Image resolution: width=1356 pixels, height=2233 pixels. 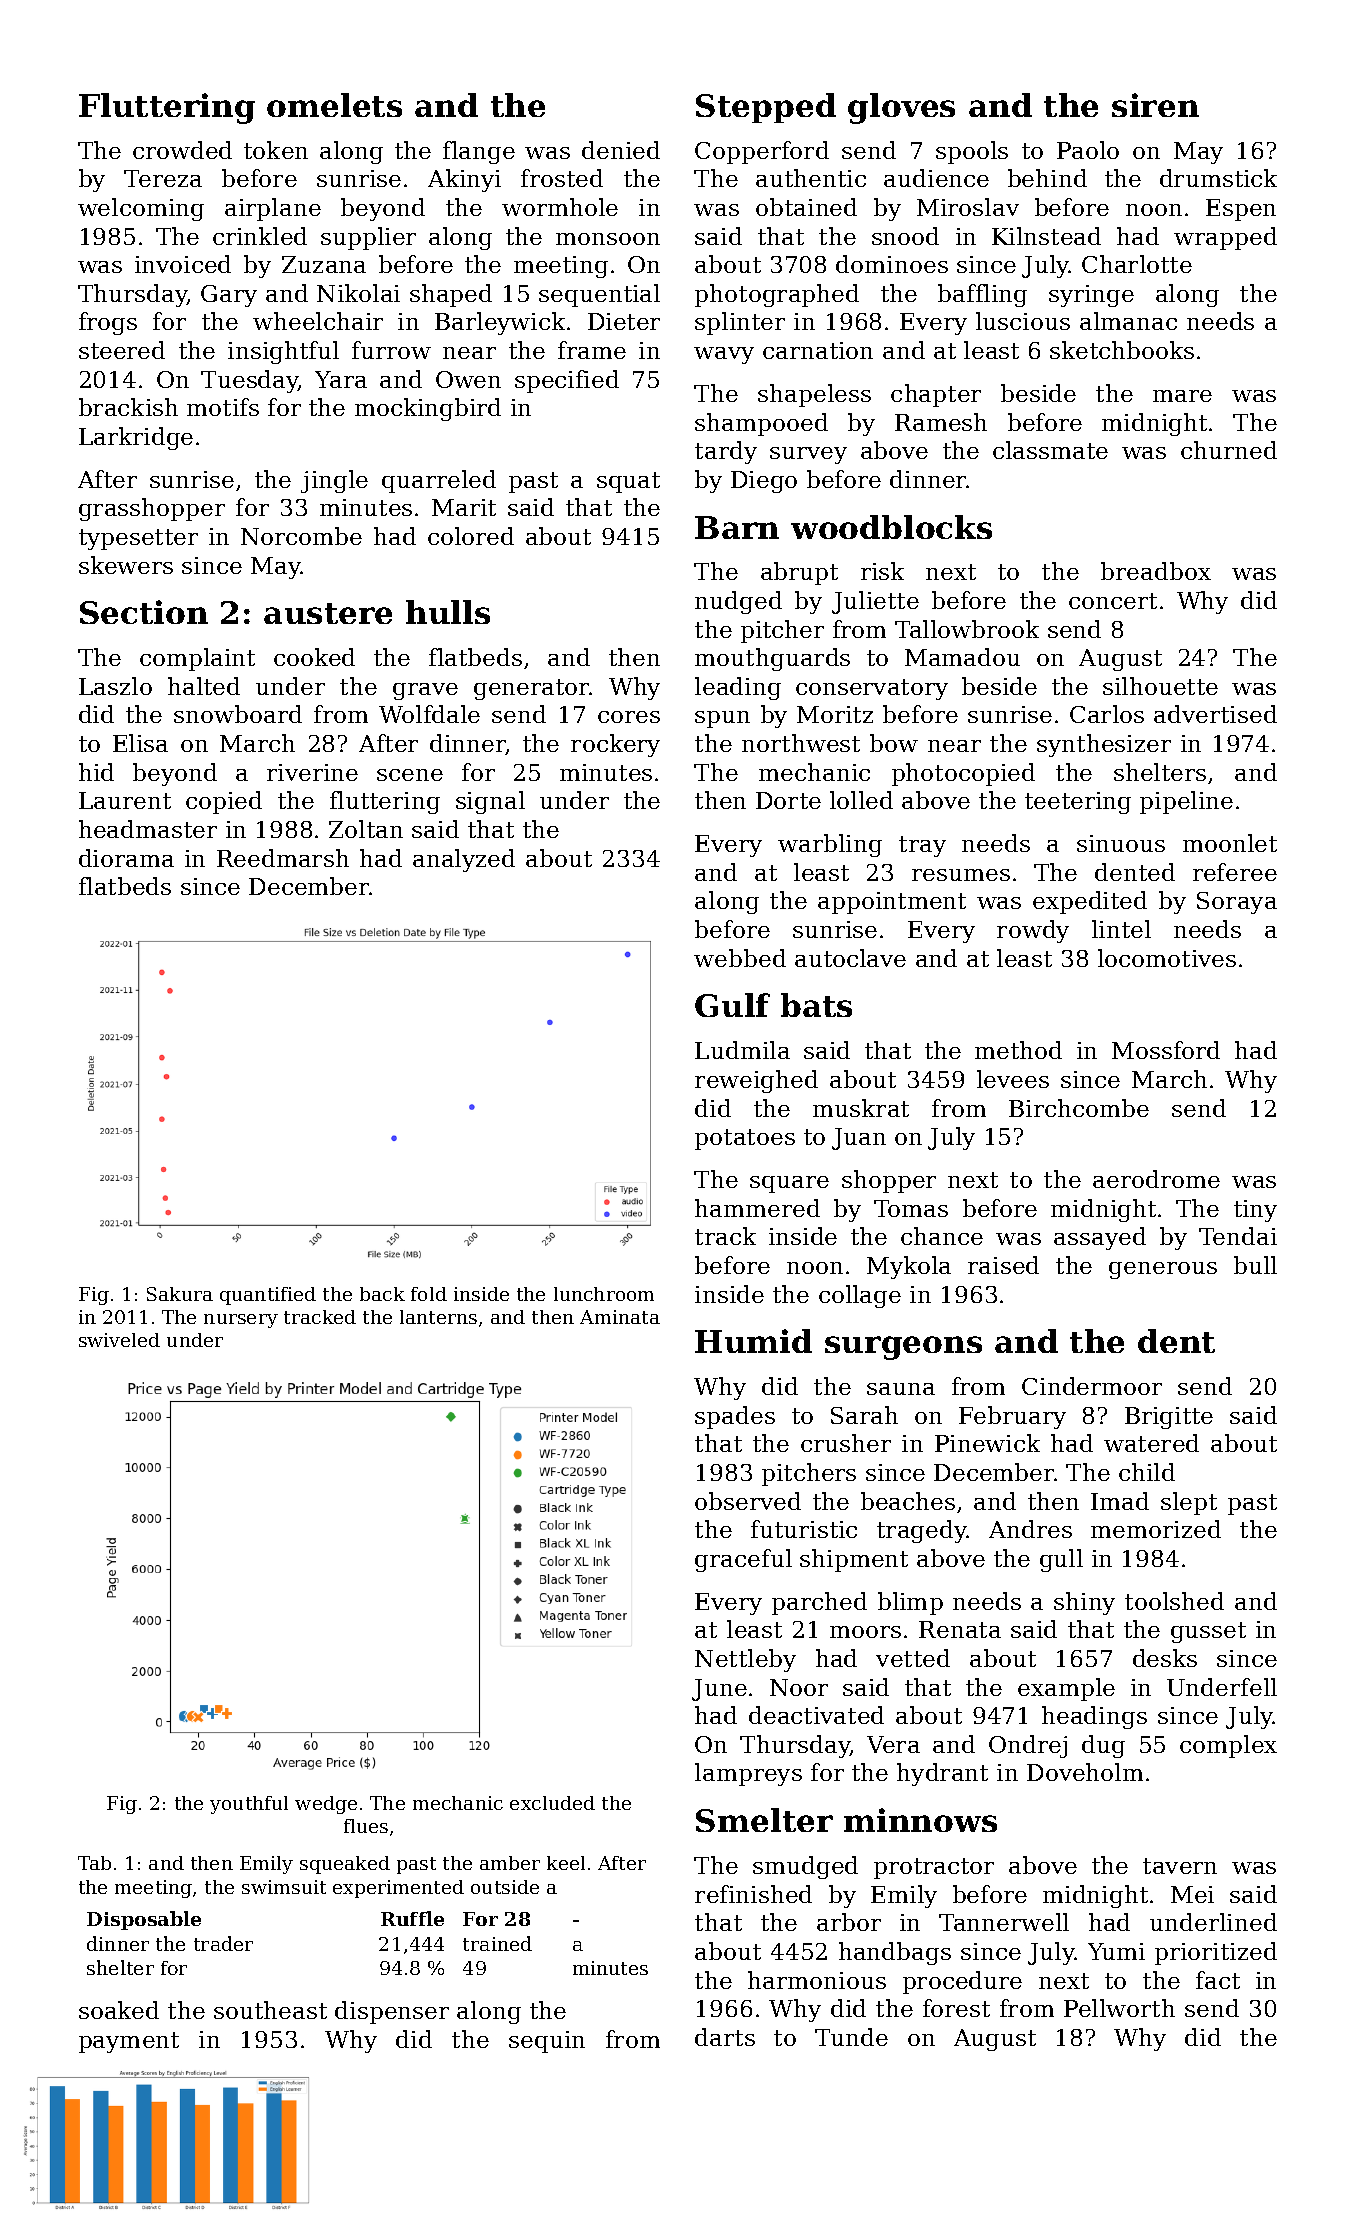 I want to click on motifs, so click(x=223, y=407).
